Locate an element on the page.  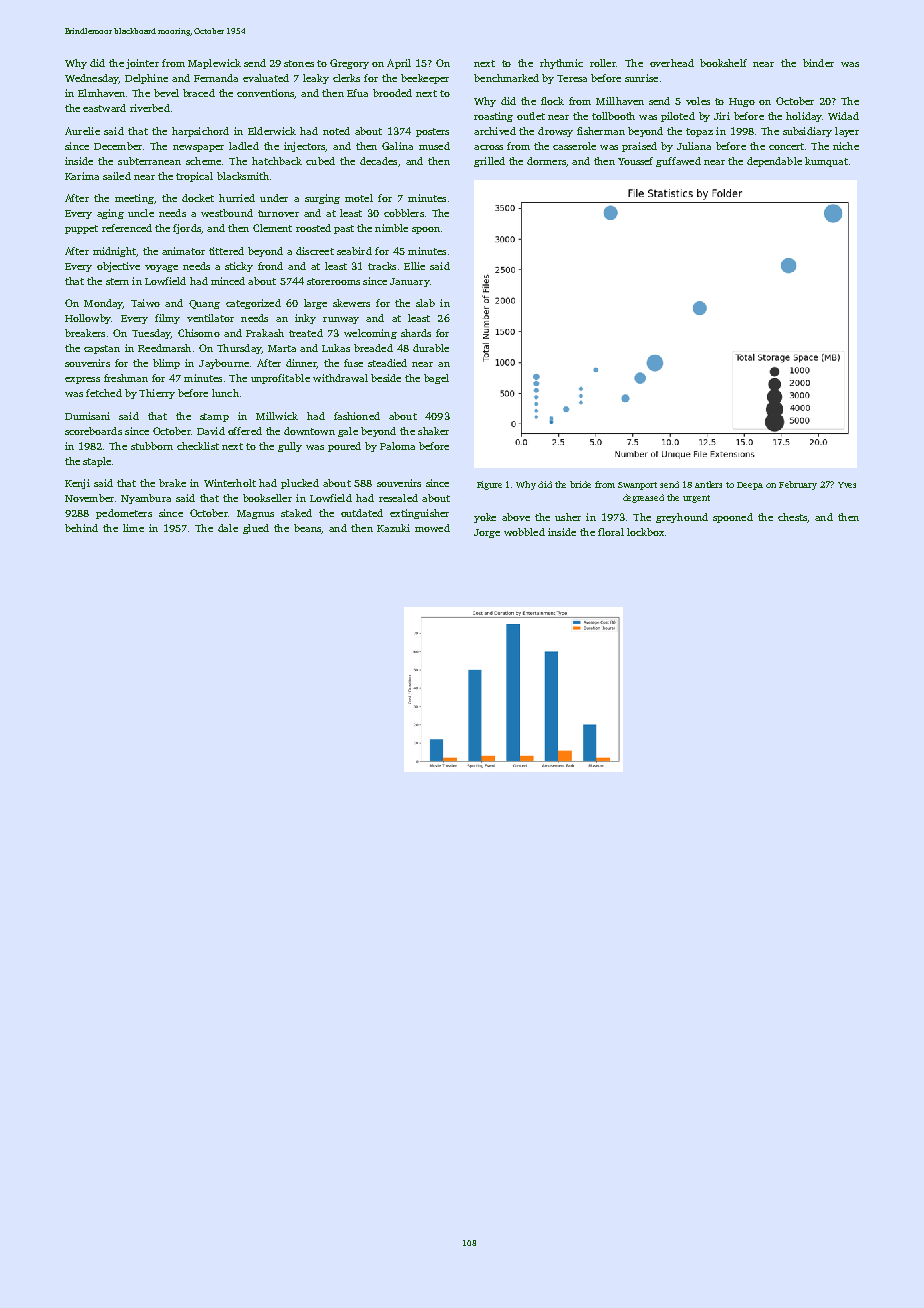
slab is located at coordinates (425, 303).
